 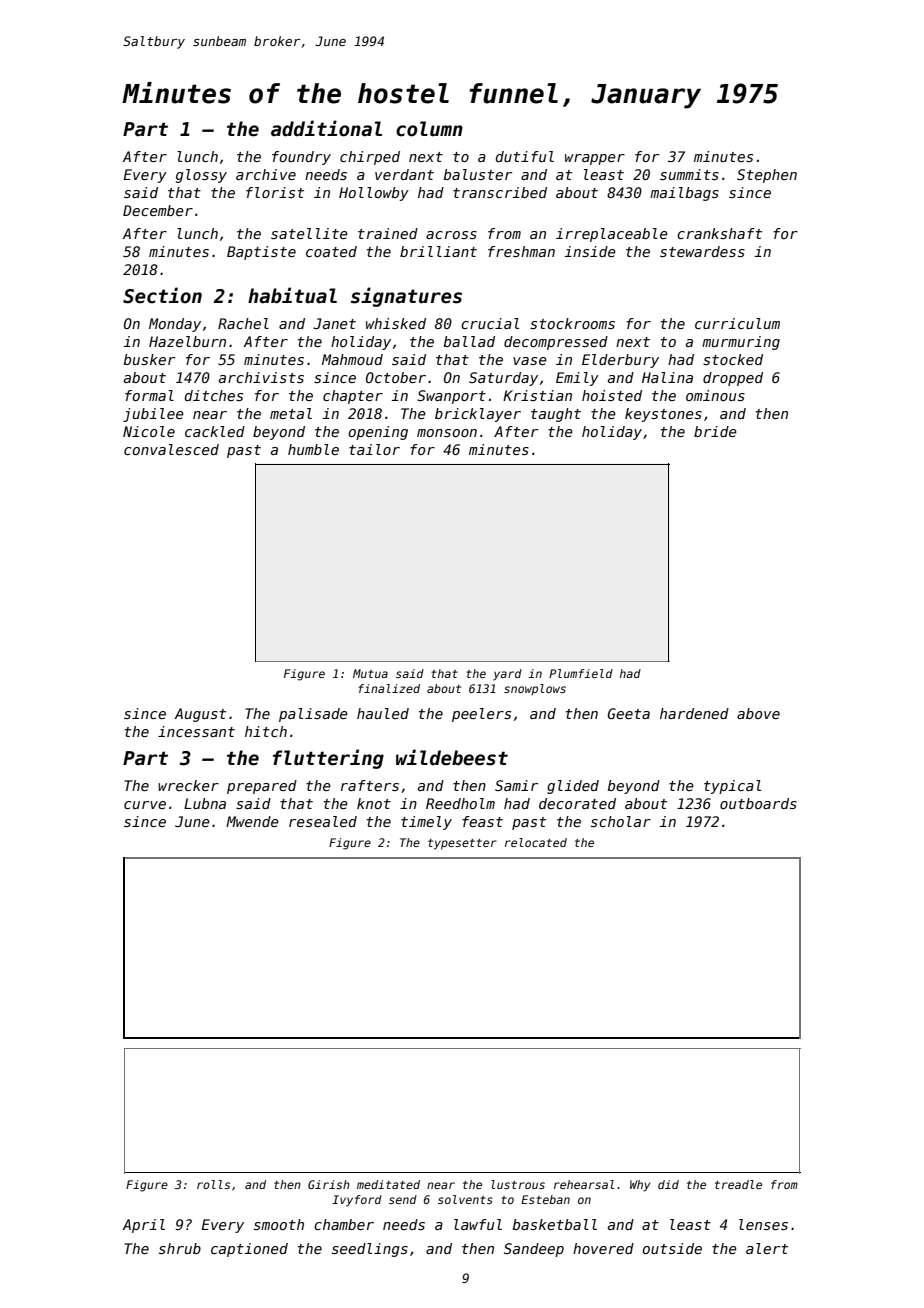 I want to click on bride, so click(x=715, y=431).
